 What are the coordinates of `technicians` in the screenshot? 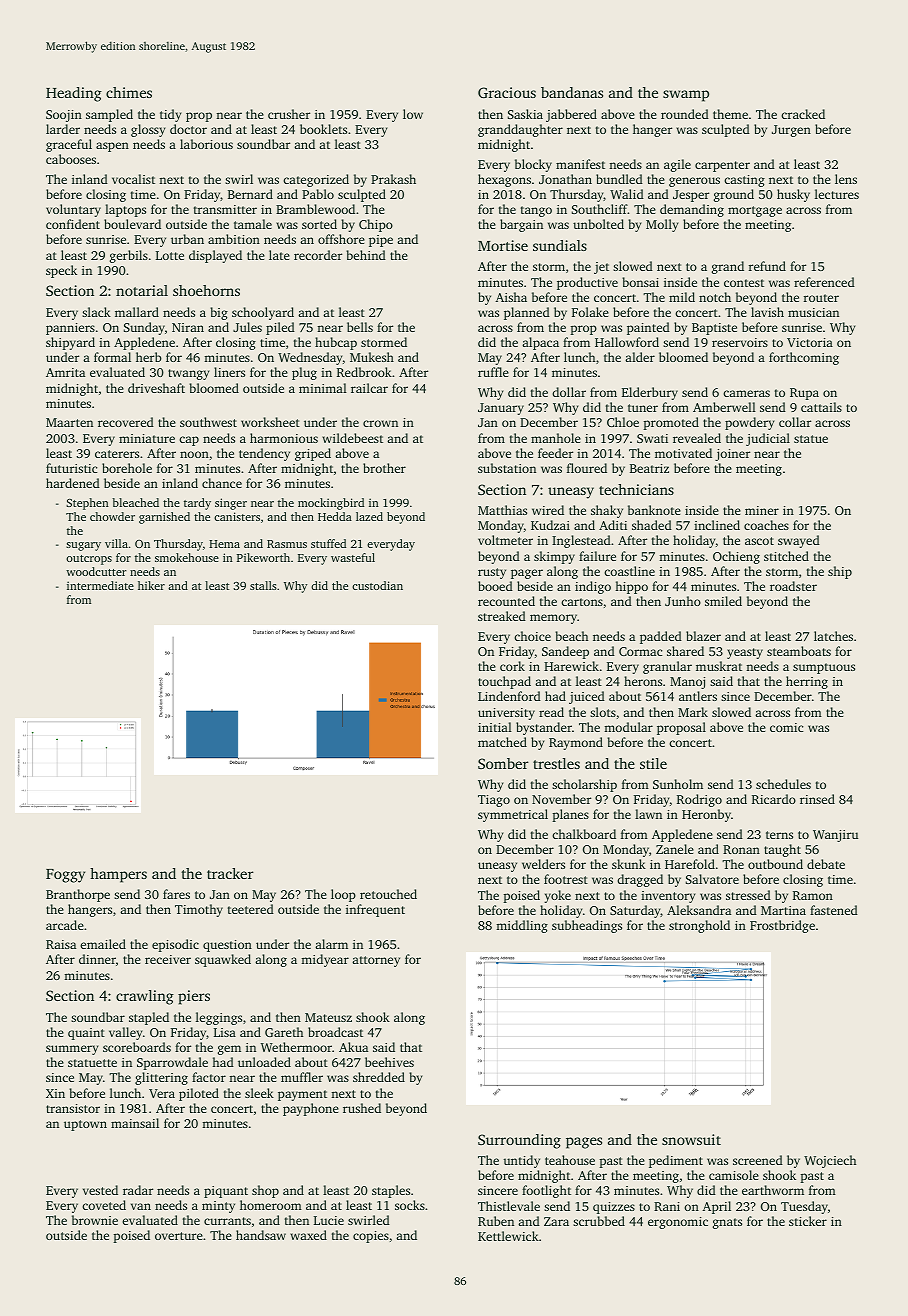 It's located at (636, 489).
